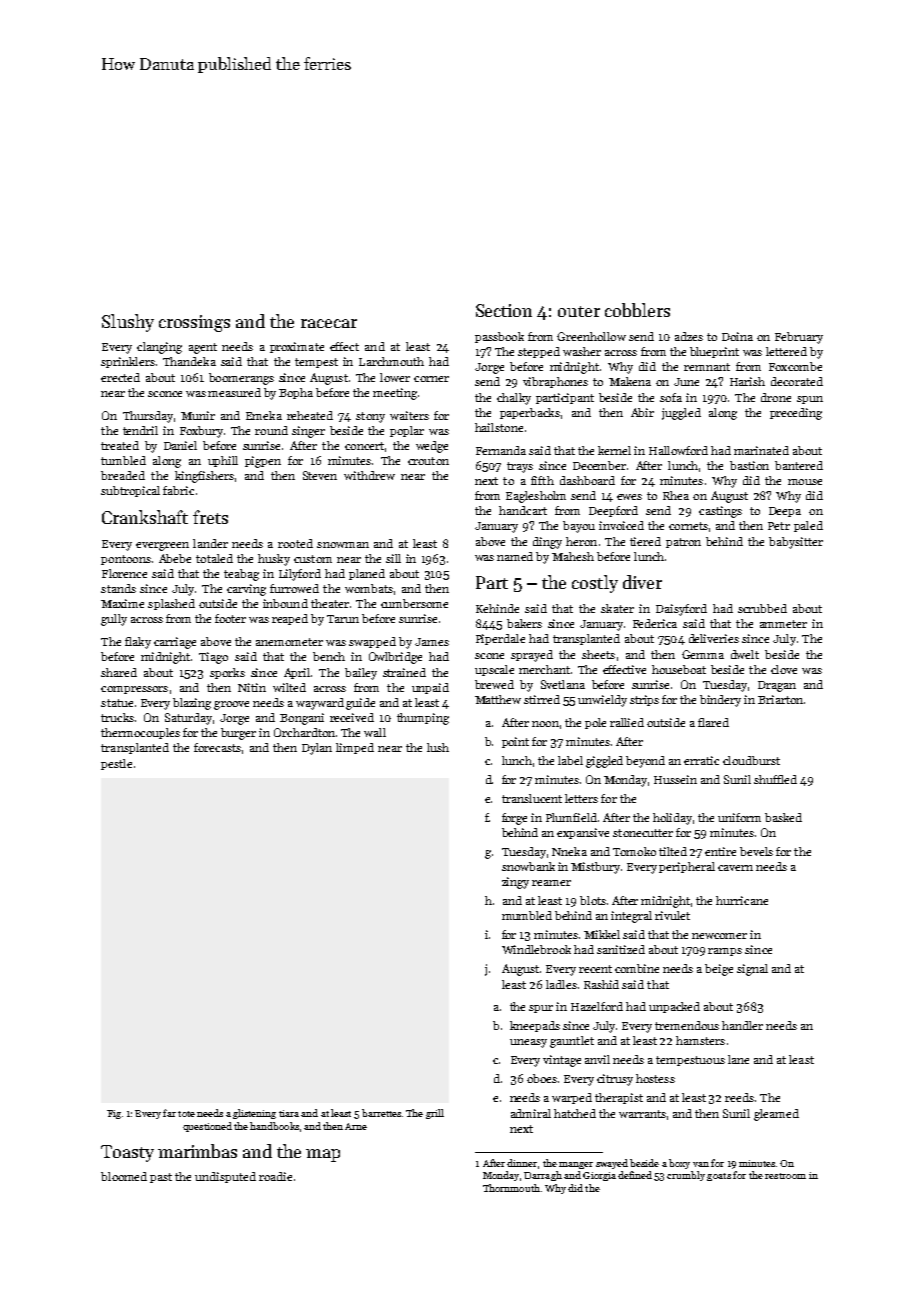 The width and height of the screenshot is (924, 1308). Describe the element at coordinates (217, 747) in the screenshot. I see `forecasts` at that location.
